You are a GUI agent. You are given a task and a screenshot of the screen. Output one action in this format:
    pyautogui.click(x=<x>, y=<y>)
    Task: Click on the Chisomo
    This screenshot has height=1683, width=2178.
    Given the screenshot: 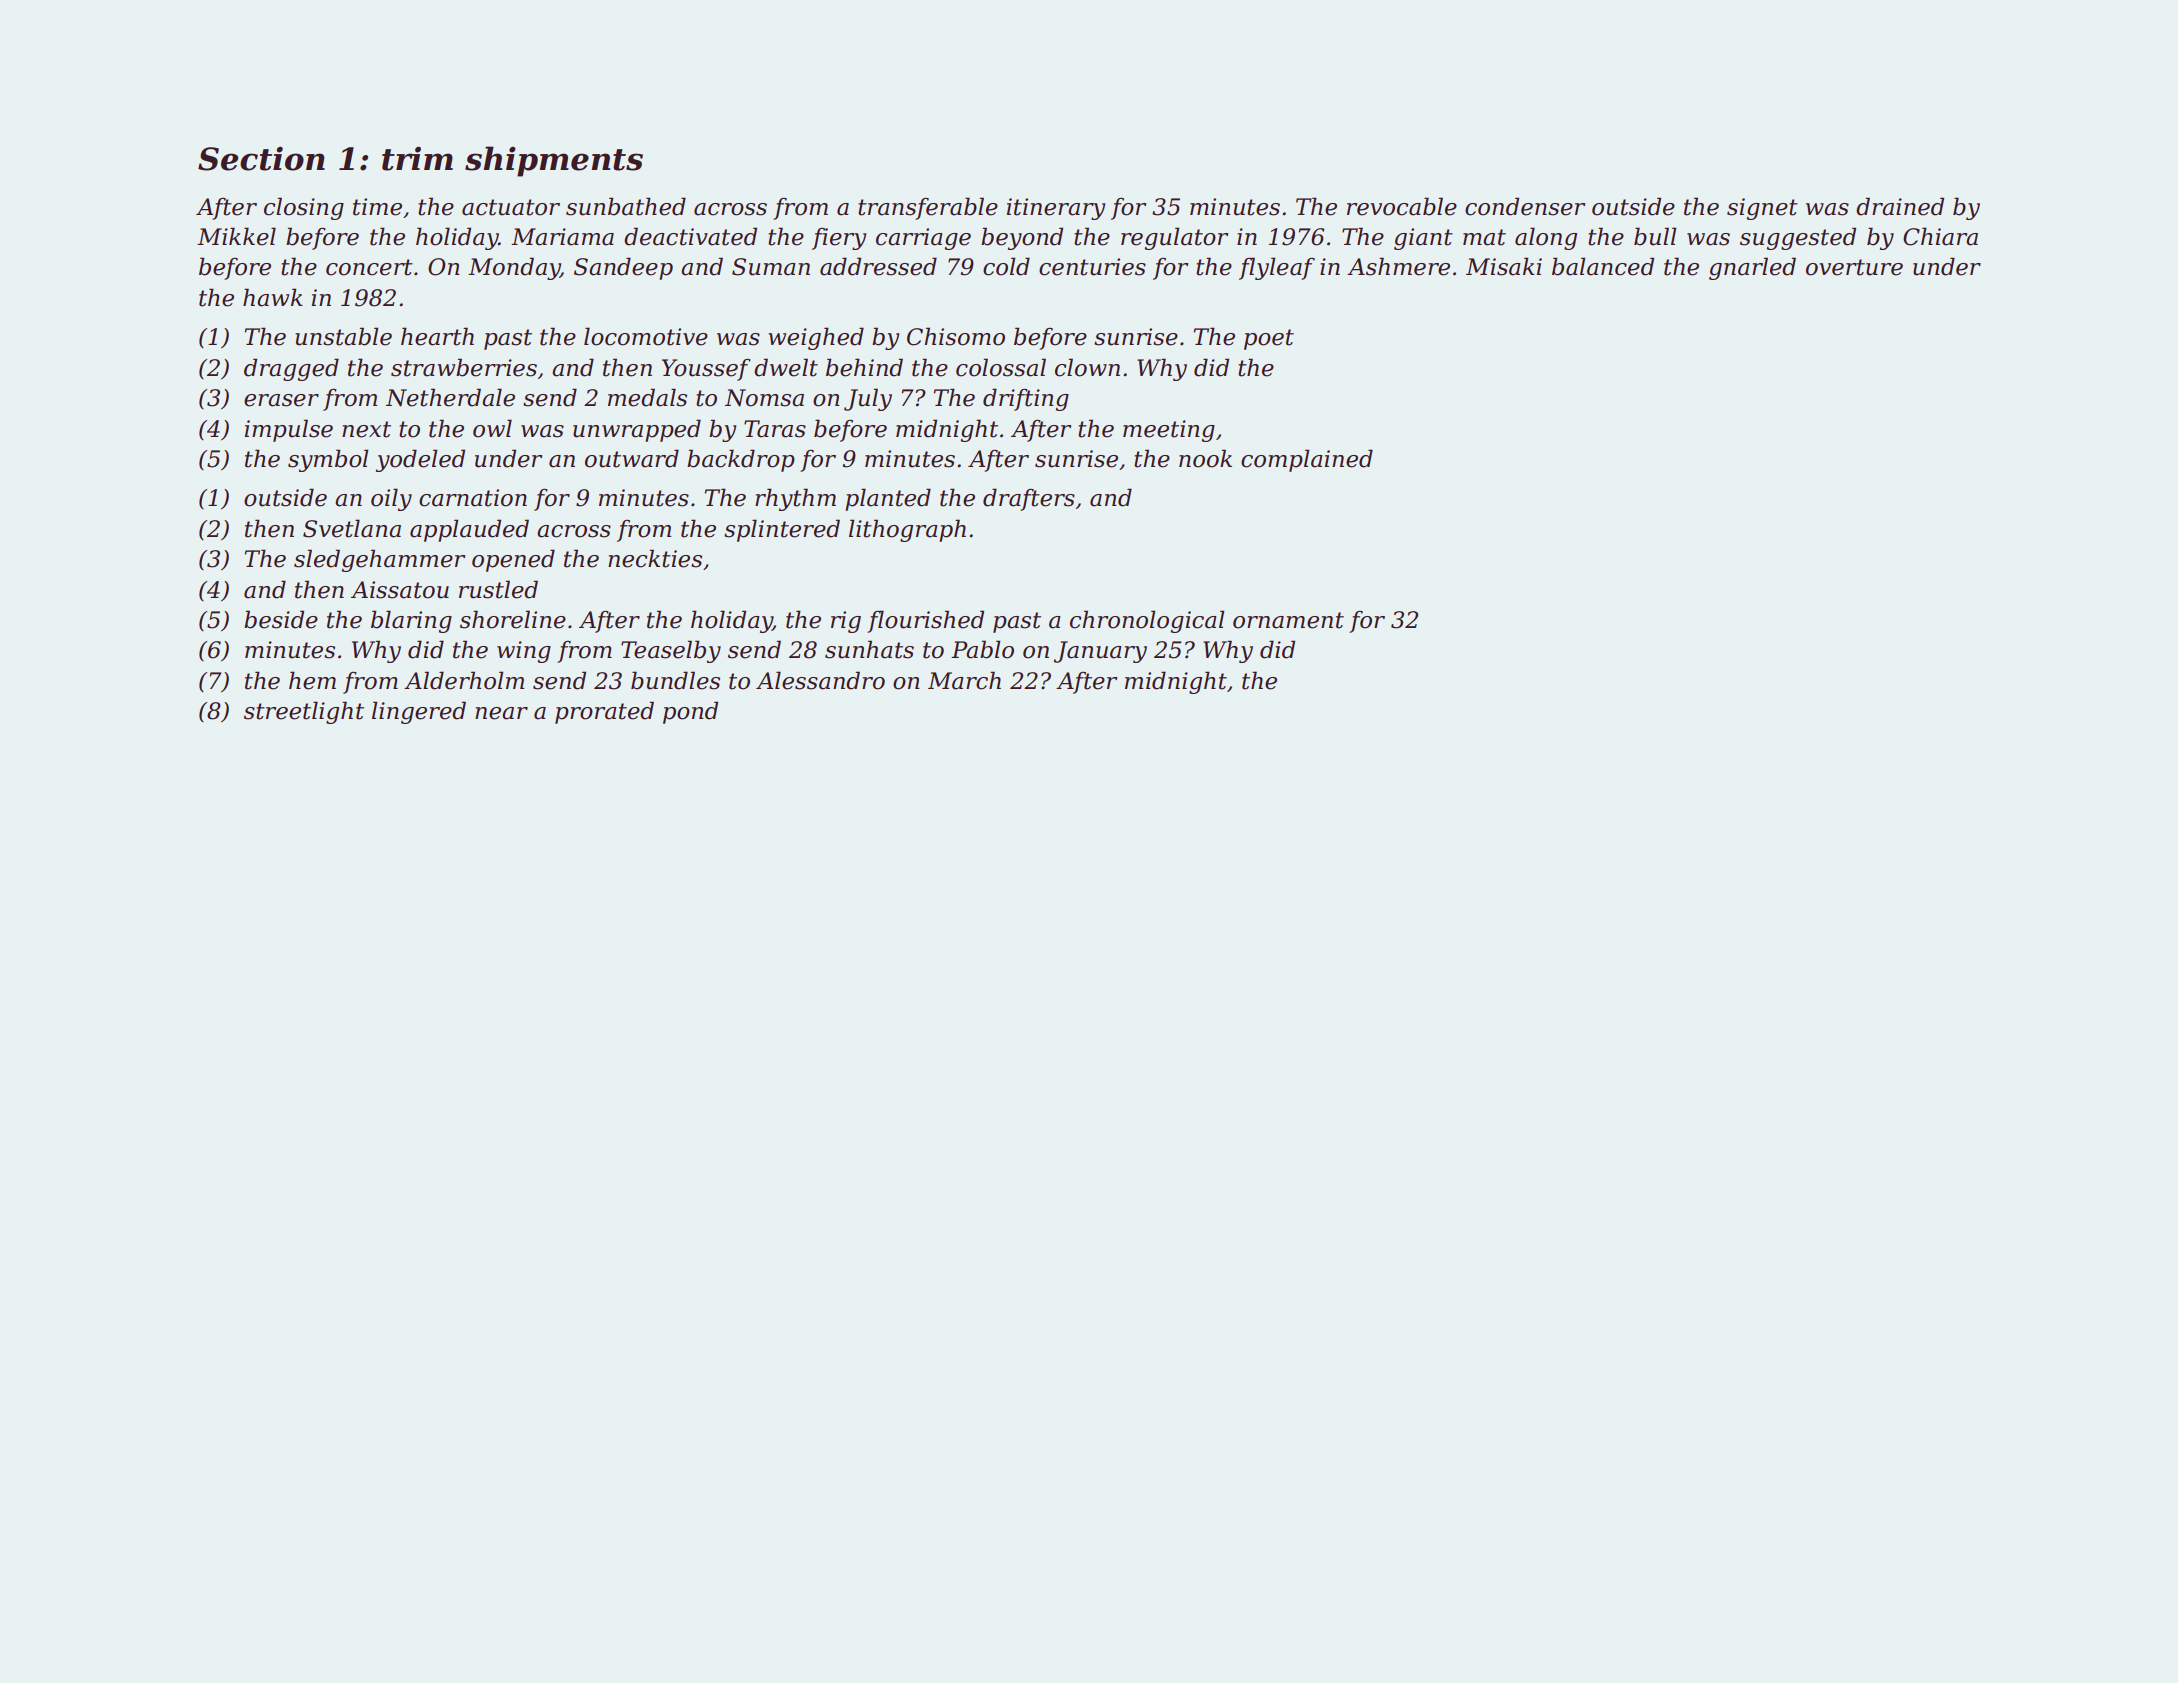 What is the action you would take?
    pyautogui.click(x=956, y=336)
